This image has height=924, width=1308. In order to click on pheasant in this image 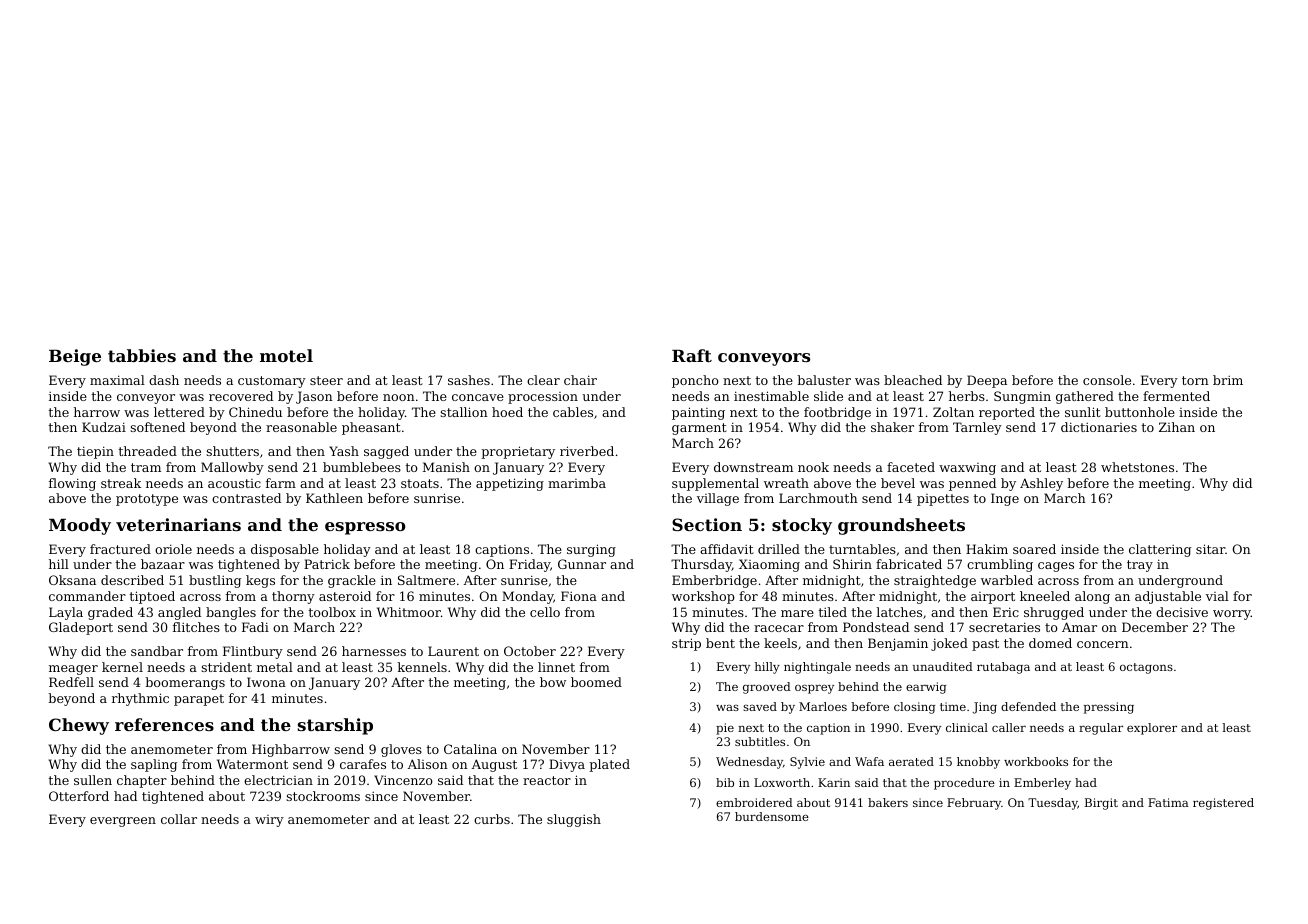, I will do `click(371, 428)`.
